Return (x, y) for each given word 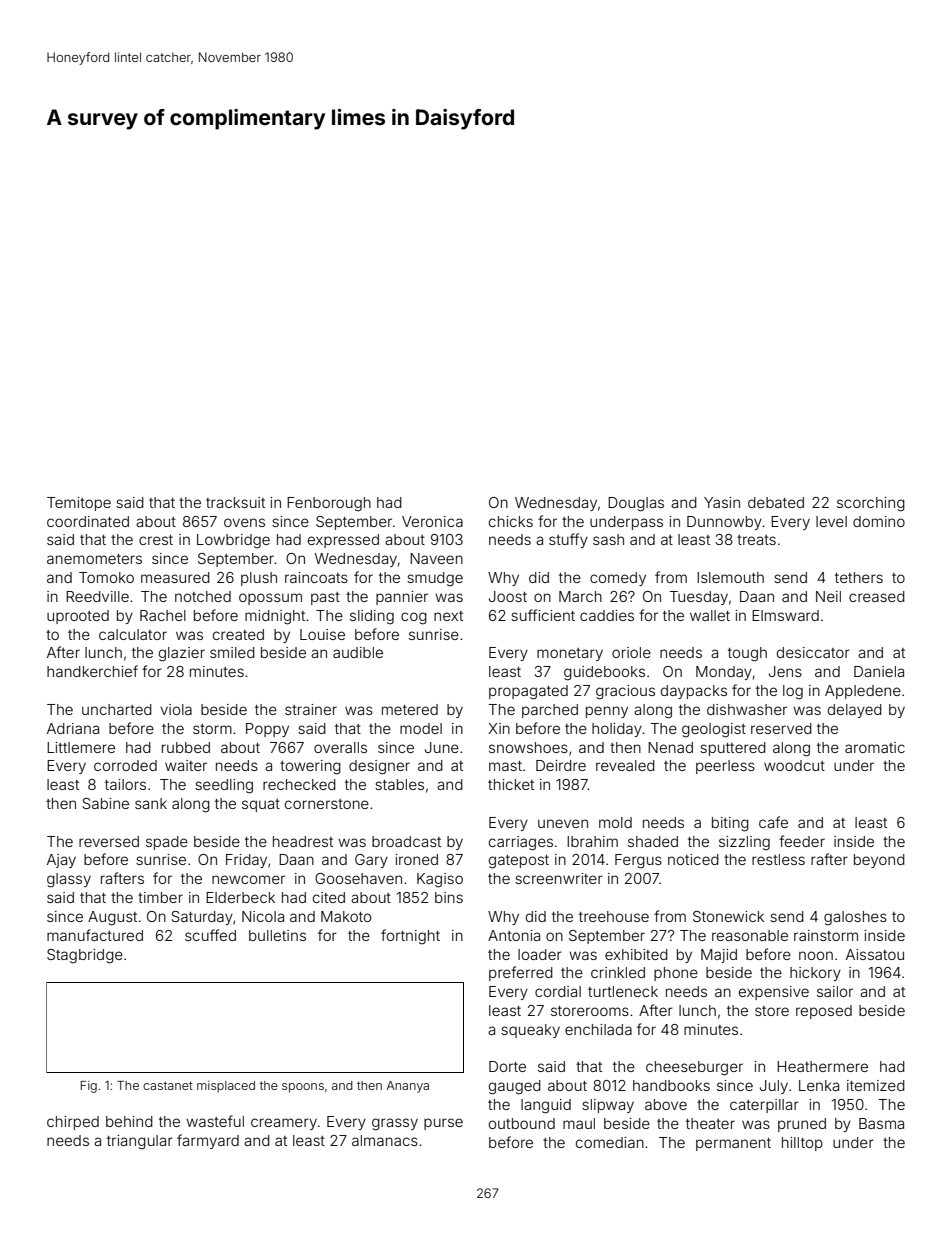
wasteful (215, 1121)
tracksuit (235, 502)
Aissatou (875, 954)
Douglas (636, 504)
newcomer (248, 879)
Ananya (408, 1087)
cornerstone (327, 804)
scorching (871, 504)
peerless (725, 767)
